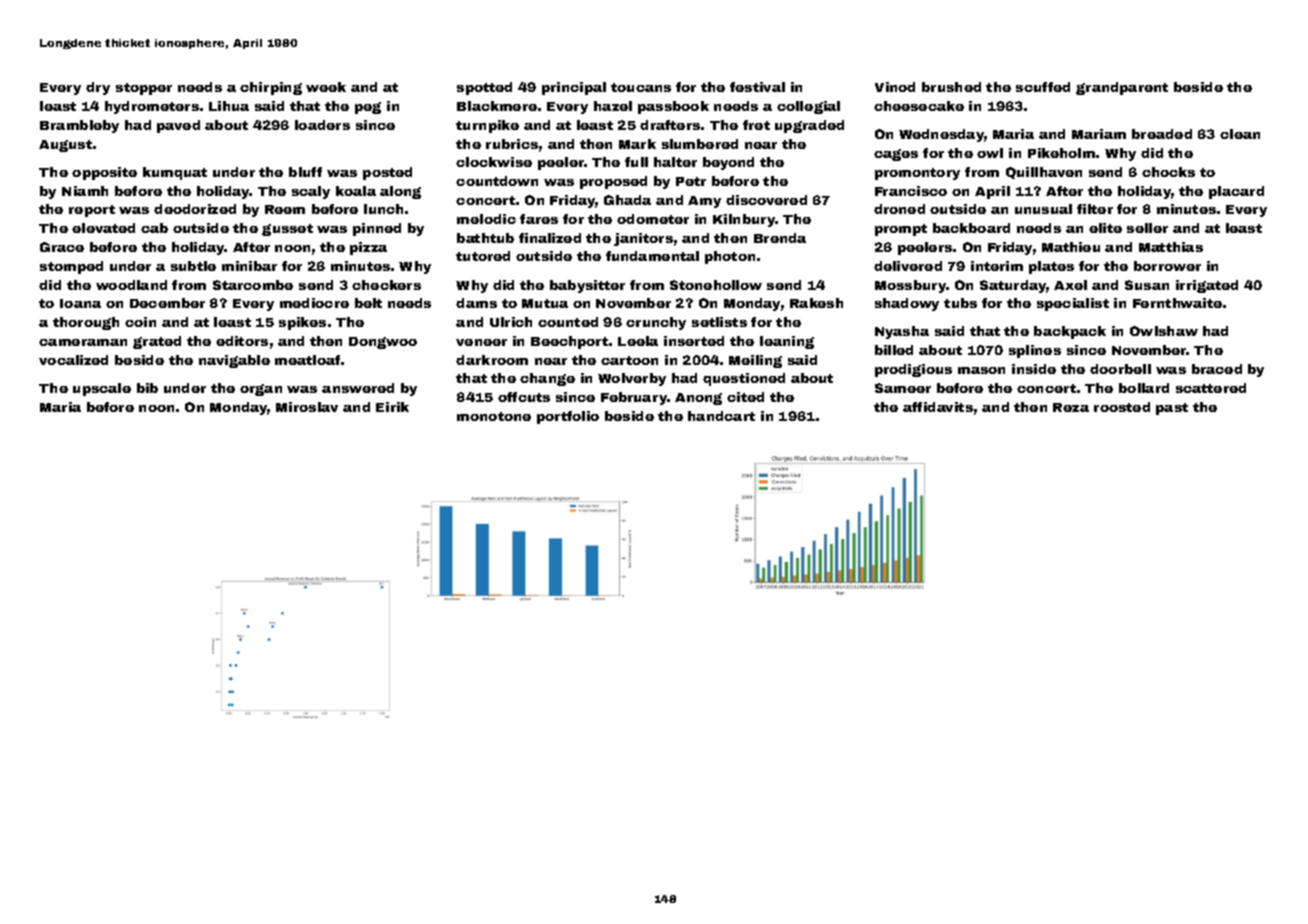 Image resolution: width=1308 pixels, height=924 pixels. I want to click on coin, so click(140, 322).
